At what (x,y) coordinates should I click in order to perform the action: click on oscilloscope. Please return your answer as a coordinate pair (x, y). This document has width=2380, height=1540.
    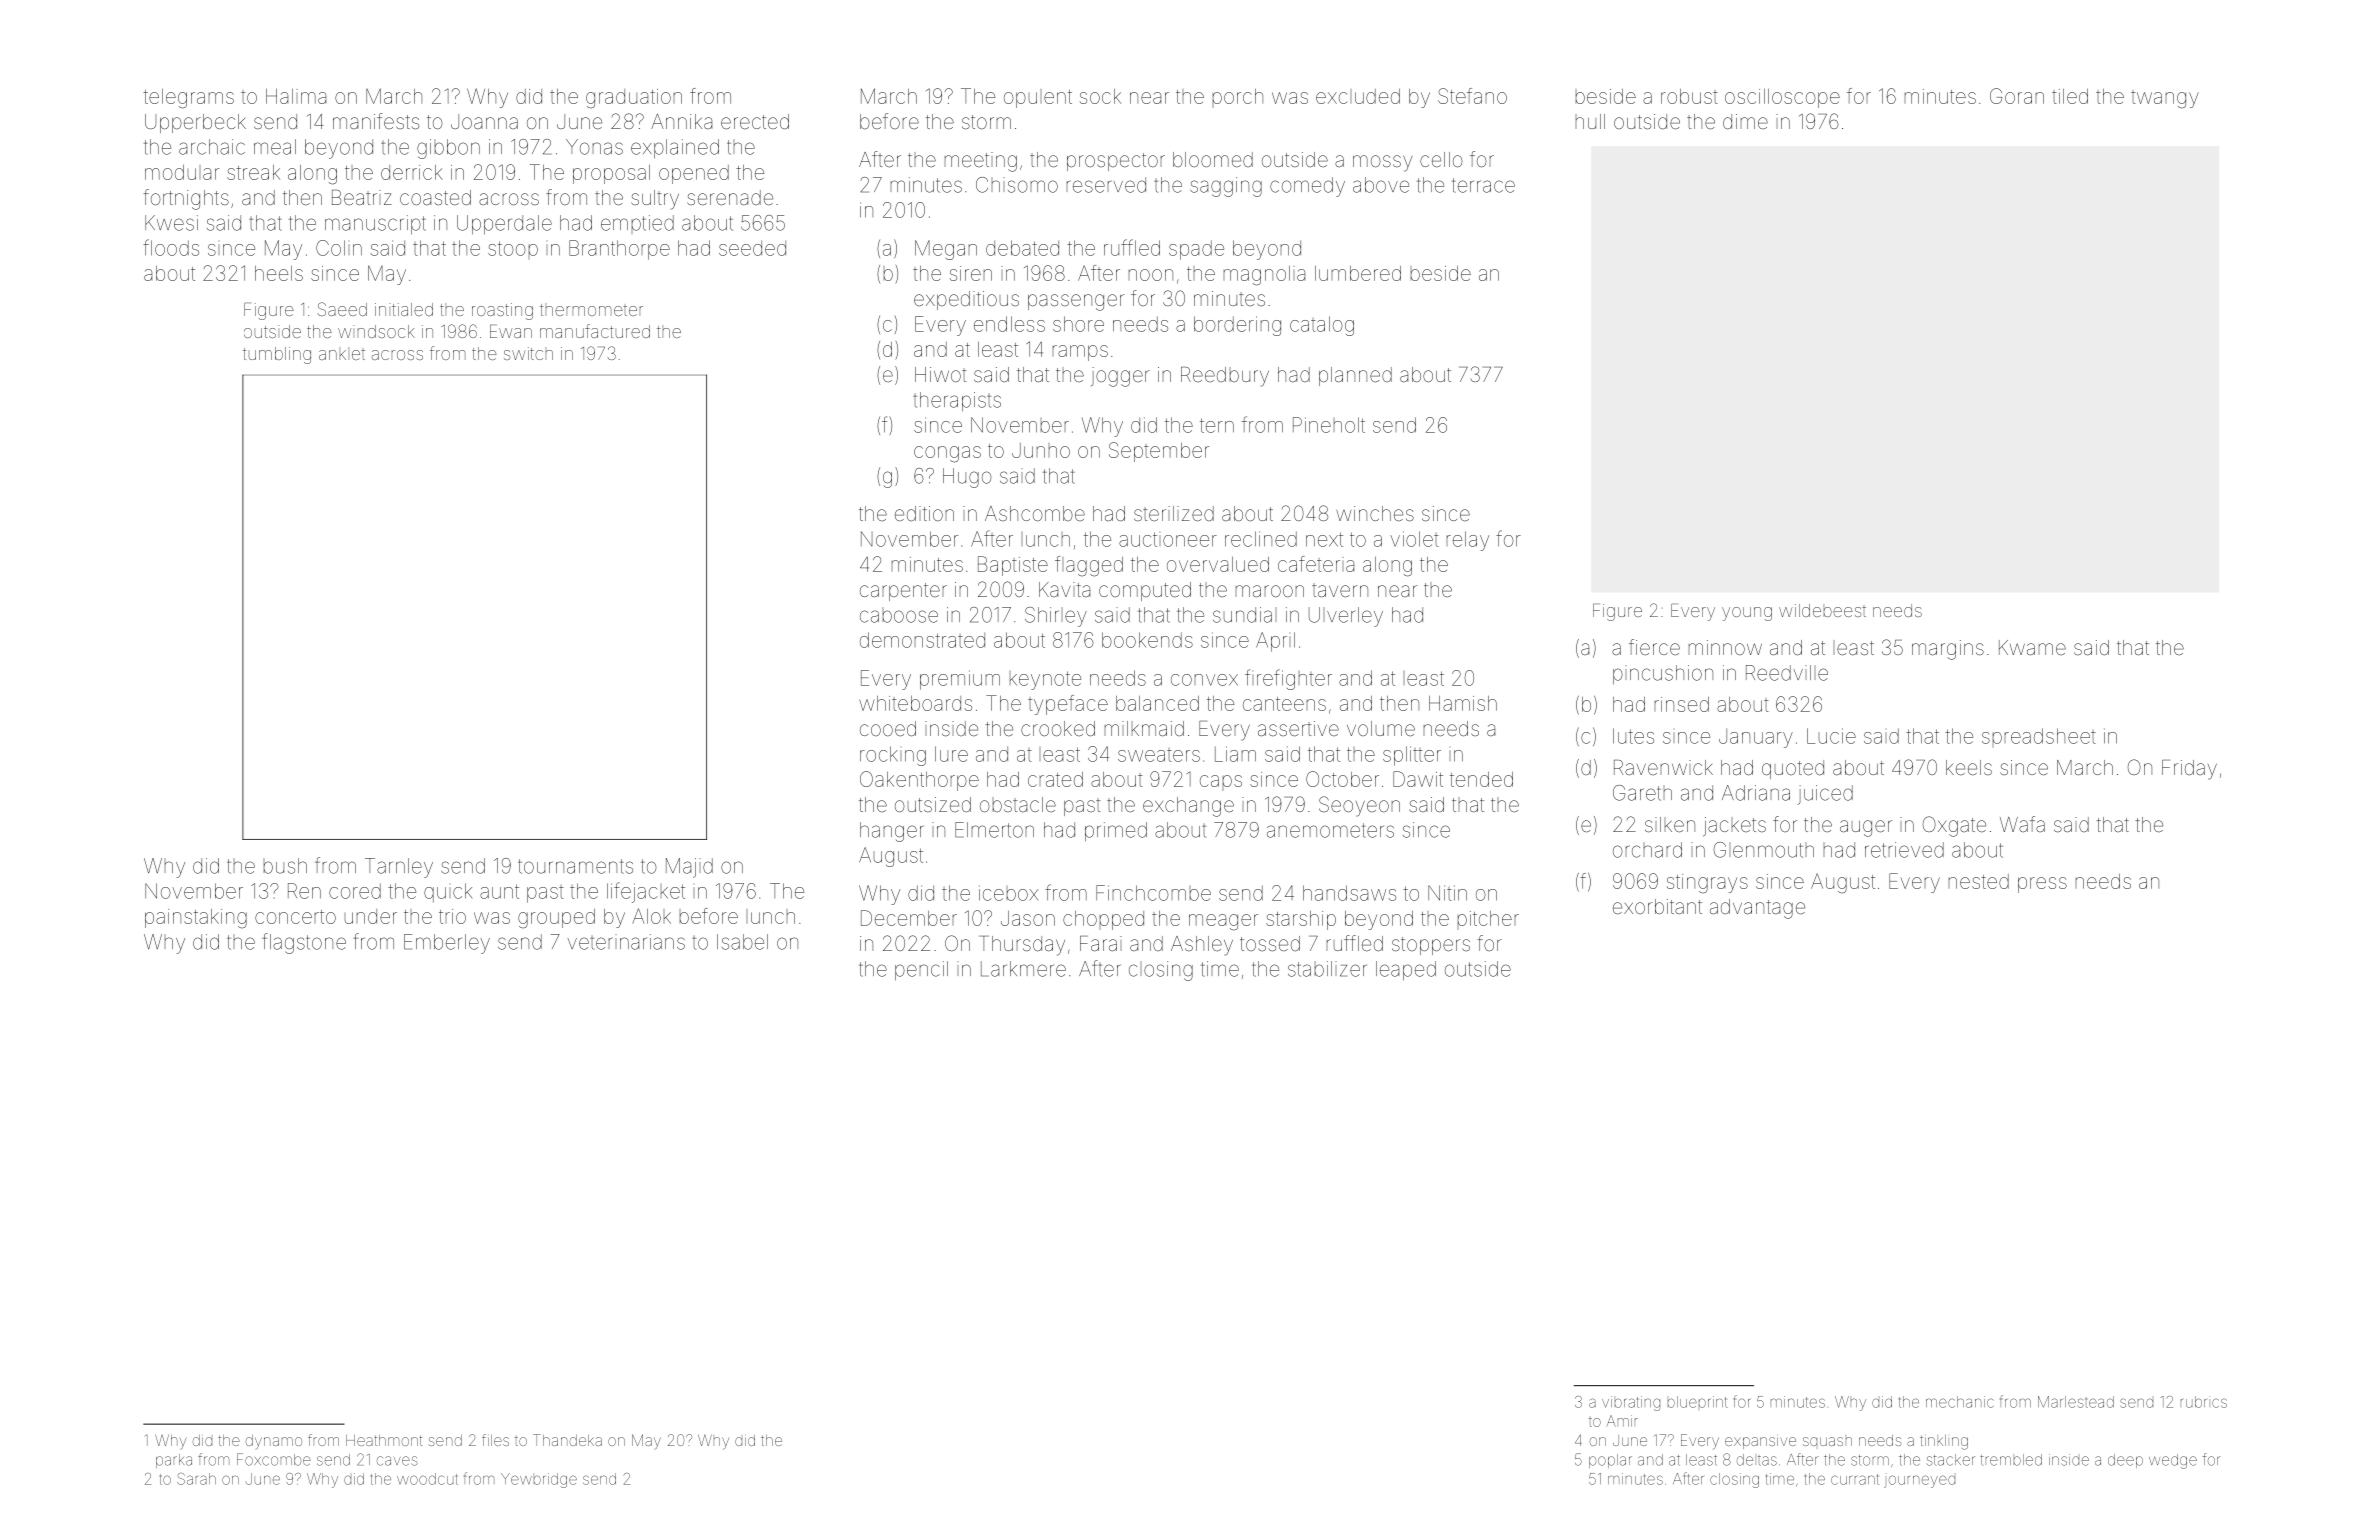
    Looking at the image, I should click on (1782, 98).
